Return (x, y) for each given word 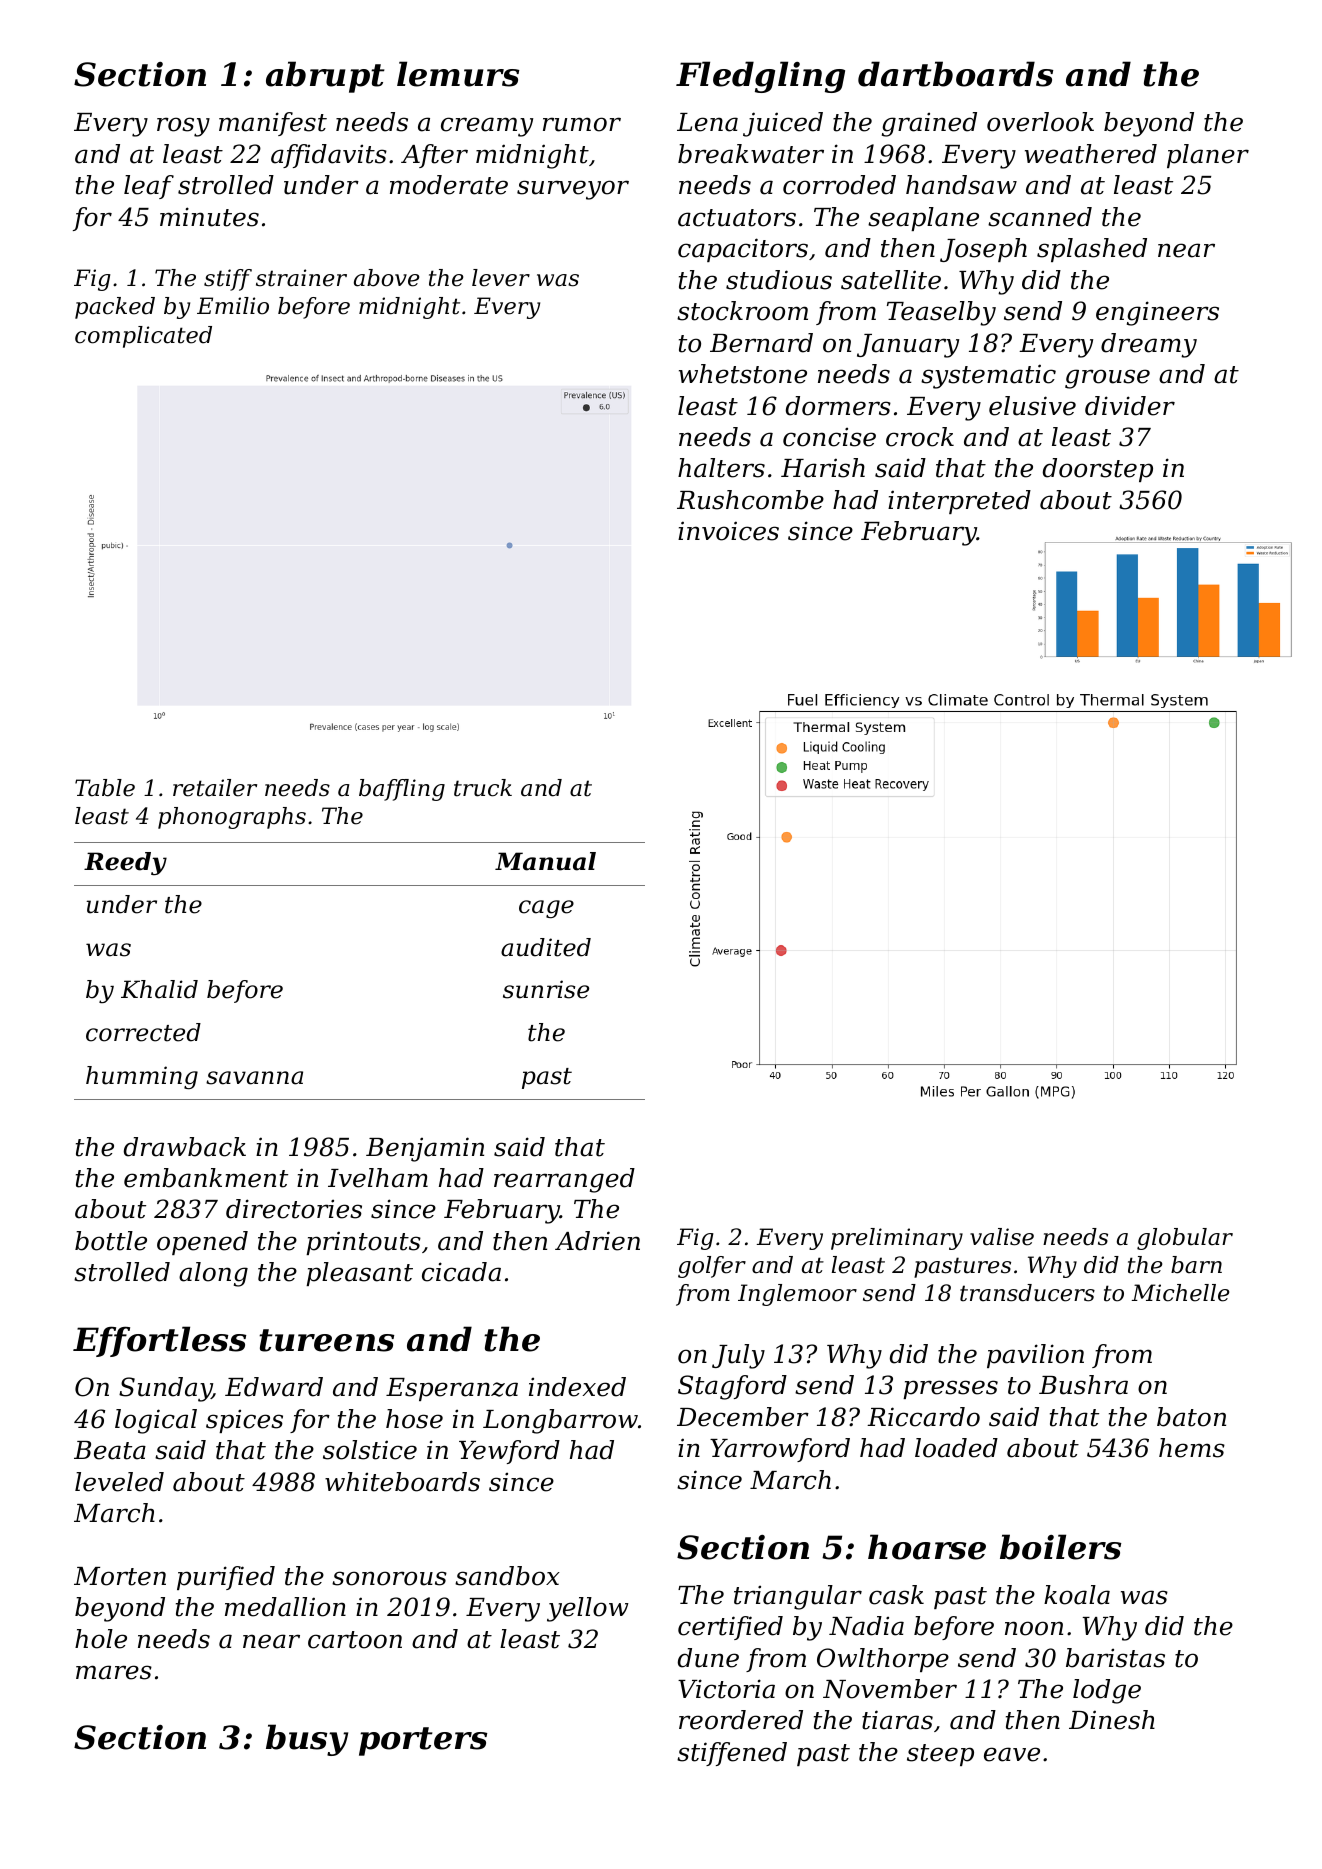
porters (423, 1741)
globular (1185, 1239)
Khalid (159, 989)
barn (1196, 1265)
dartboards (955, 74)
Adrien (597, 1241)
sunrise (546, 989)
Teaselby (941, 313)
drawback (185, 1147)
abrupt (325, 77)
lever (501, 278)
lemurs (458, 74)
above (386, 278)
